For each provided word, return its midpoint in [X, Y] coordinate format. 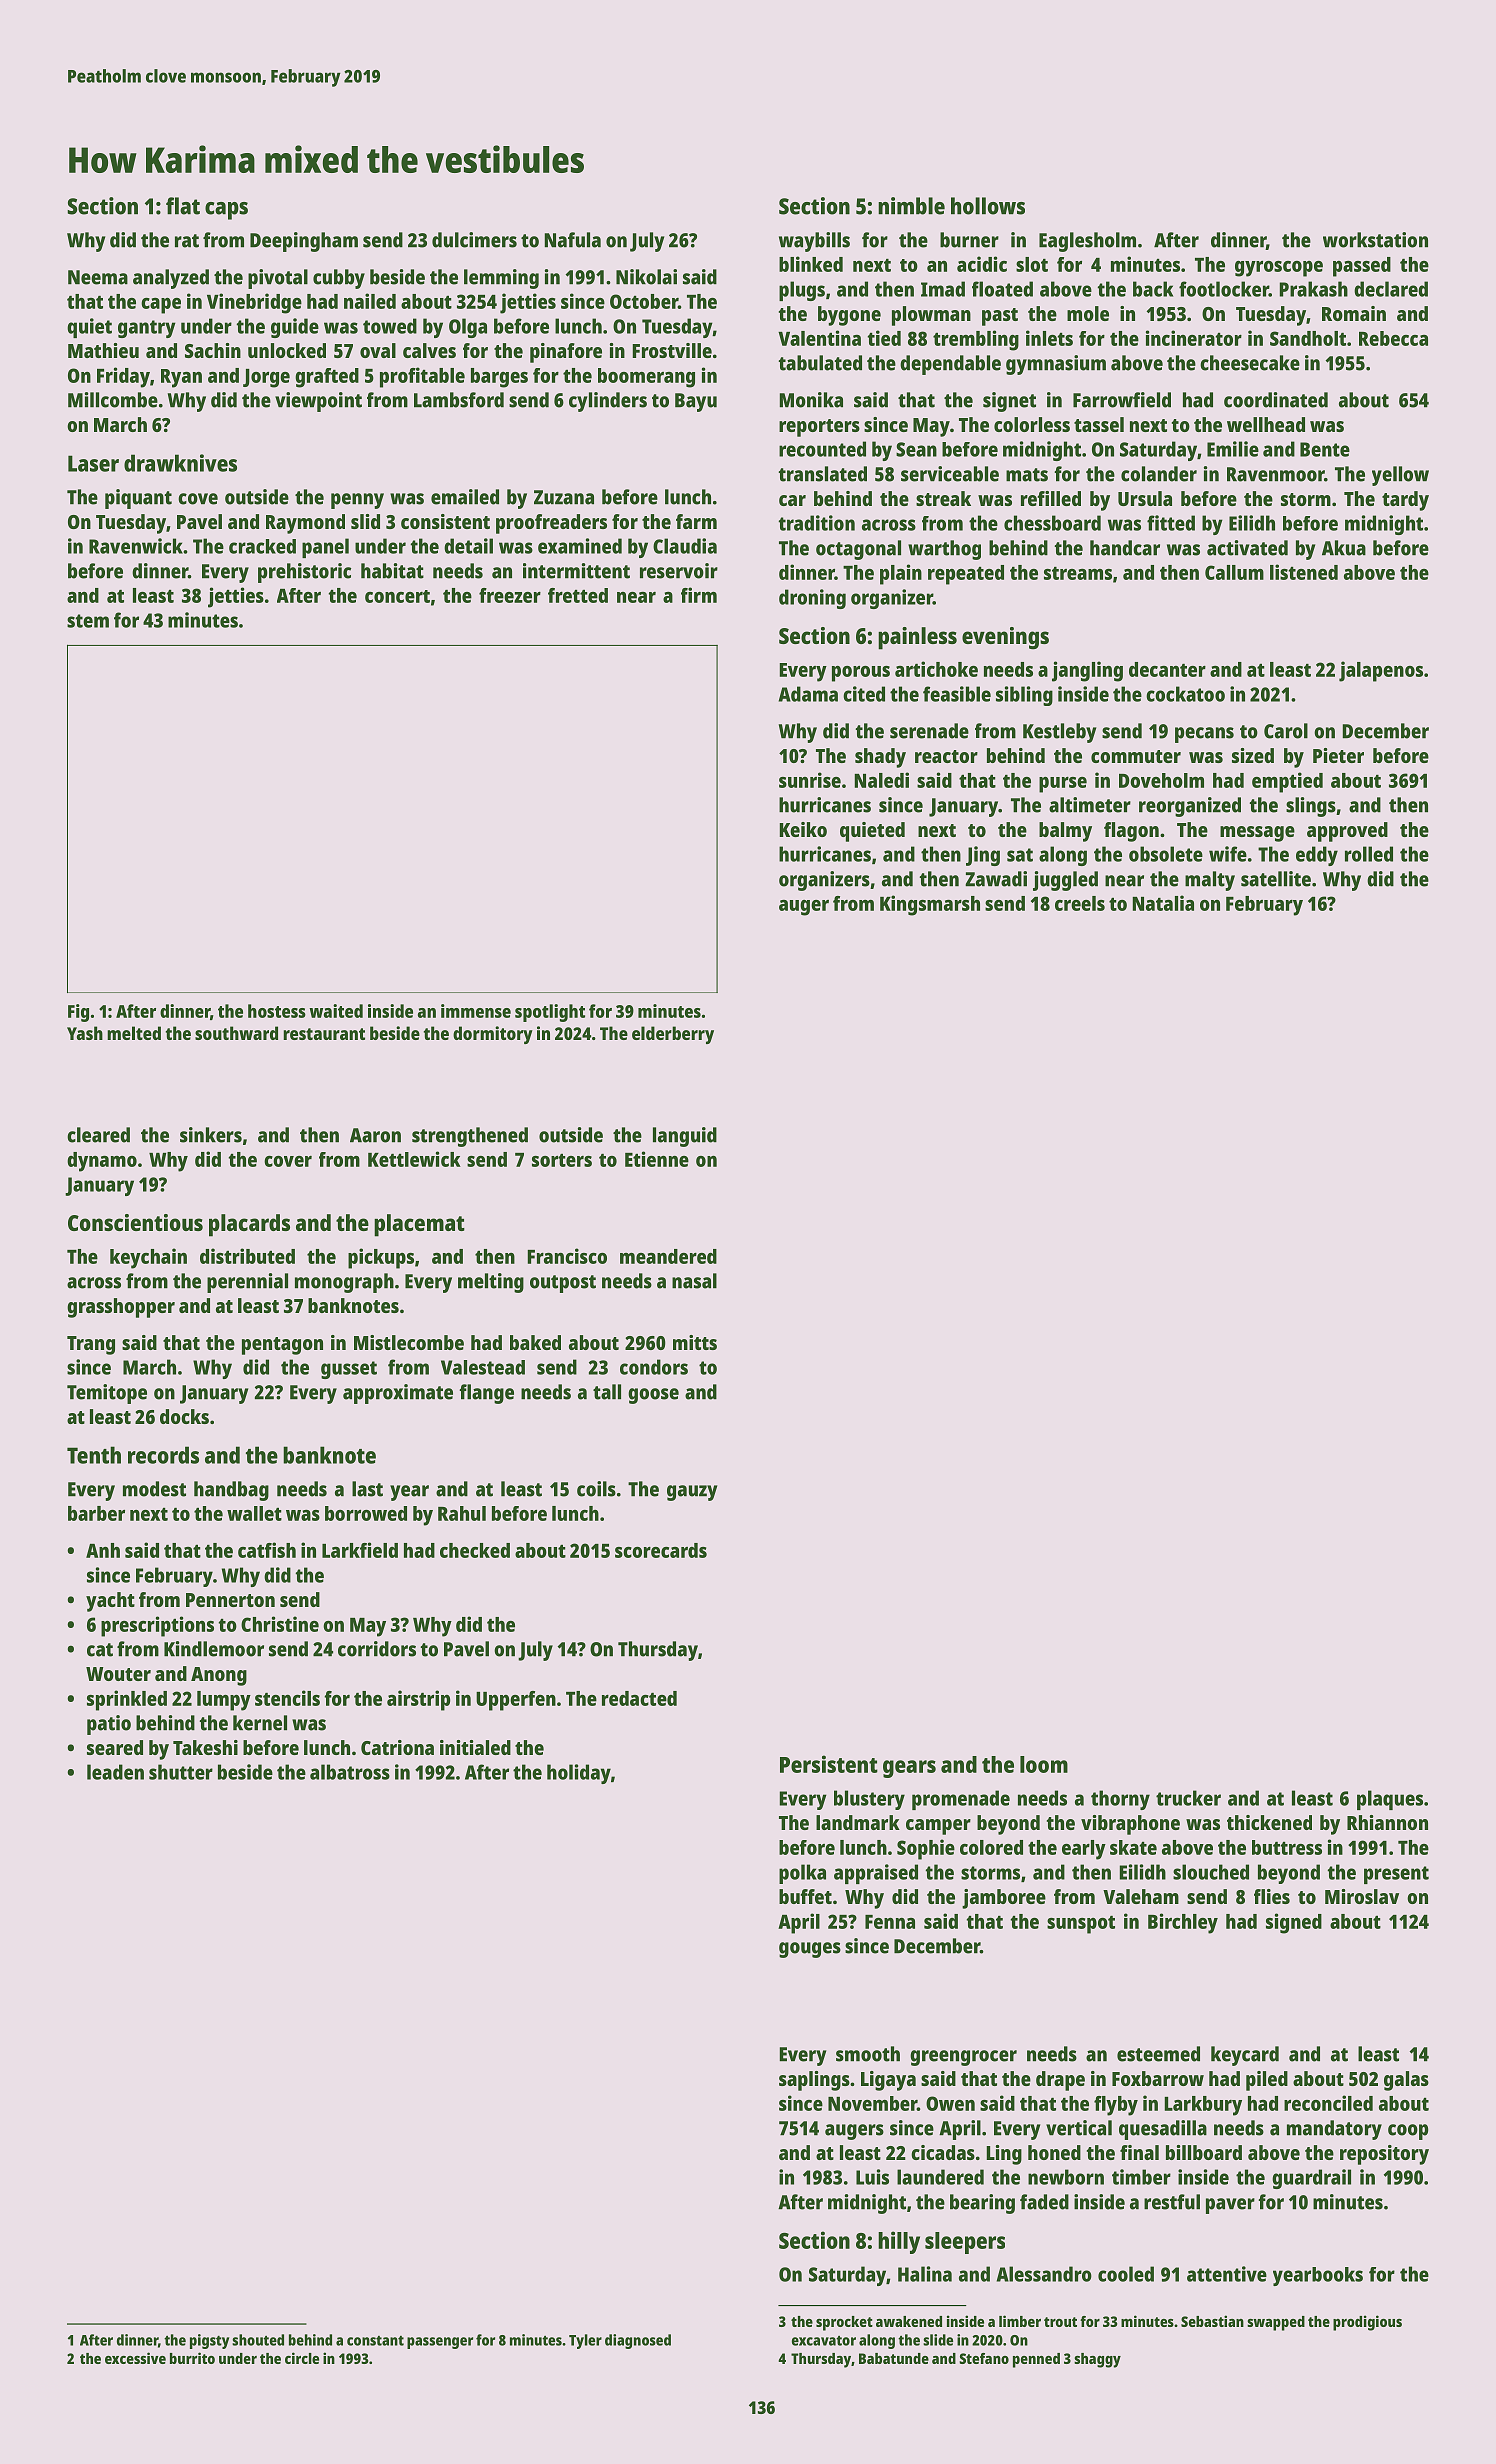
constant [375, 2341]
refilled [1051, 498]
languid [685, 1137]
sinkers [211, 1135]
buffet [805, 1896]
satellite [1276, 879]
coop [1408, 2132]
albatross [350, 1772]
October [644, 301]
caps [226, 211]
